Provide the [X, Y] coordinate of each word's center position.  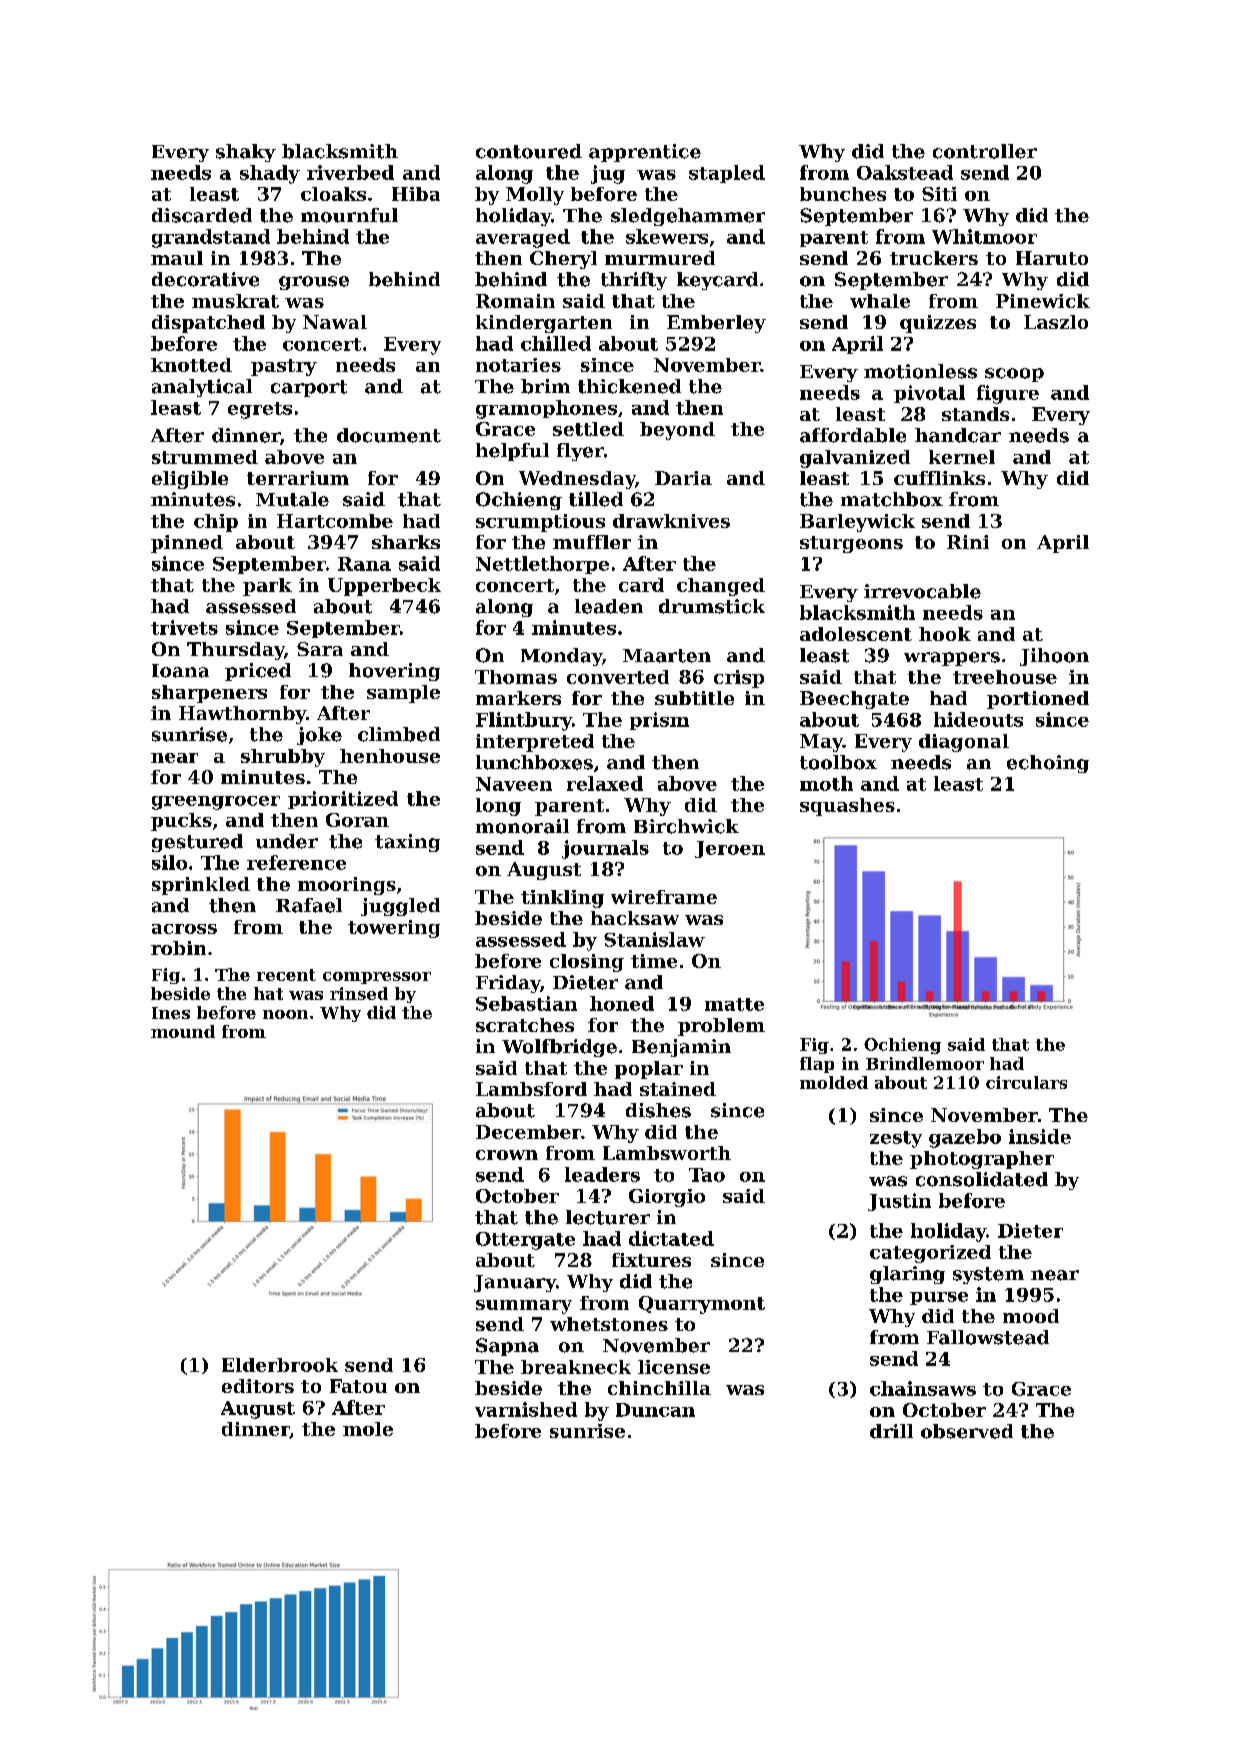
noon [285, 1014]
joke [319, 736]
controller [985, 151]
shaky [246, 153]
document [389, 435]
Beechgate [854, 700]
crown [507, 1155]
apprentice [645, 153]
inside [1040, 1136]
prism [659, 721]
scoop [1014, 375]
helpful [512, 452]
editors [258, 1386]
